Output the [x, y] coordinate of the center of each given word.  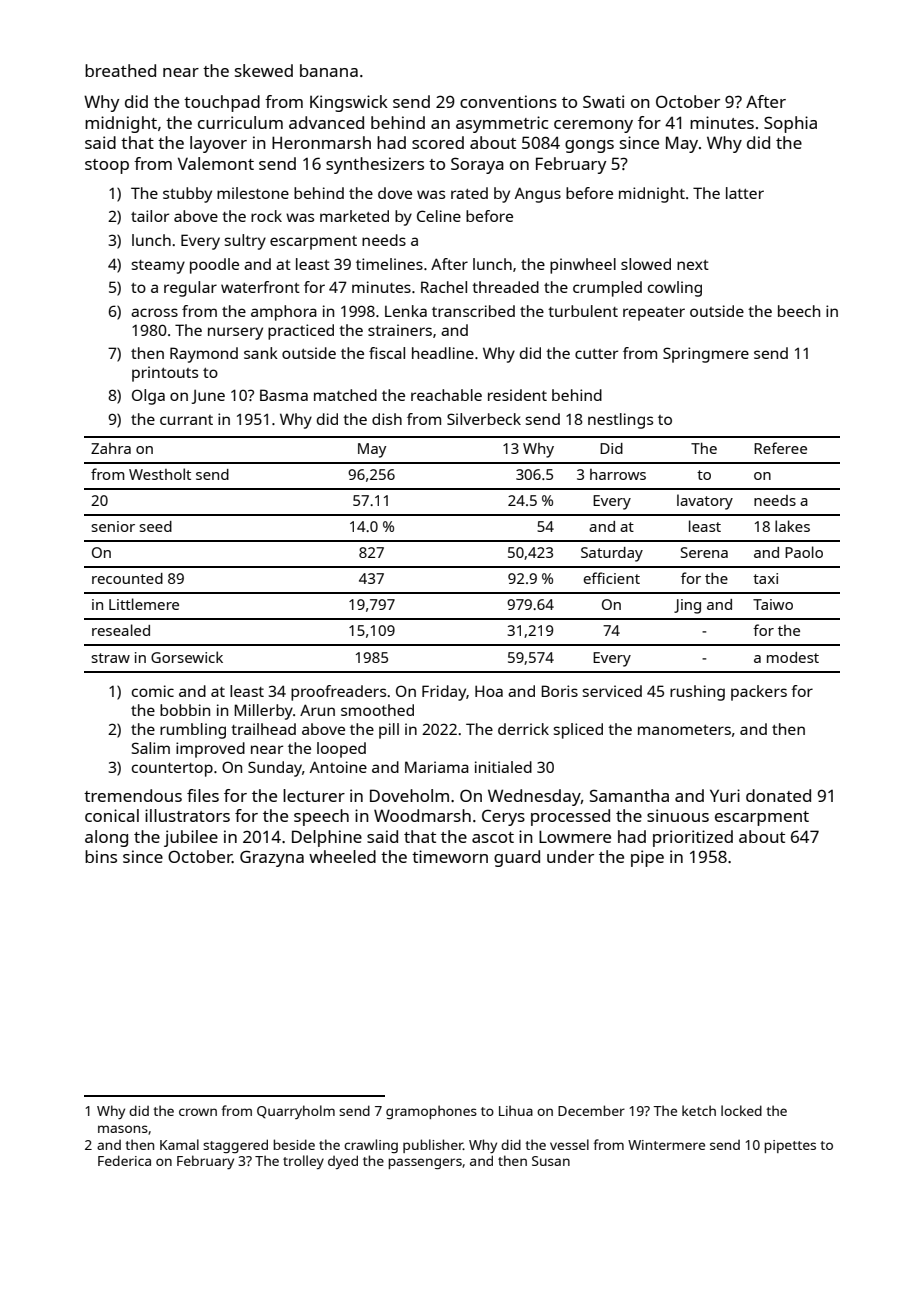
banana [329, 70]
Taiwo [773, 604]
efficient [612, 578]
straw [111, 658]
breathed [120, 70]
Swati [603, 101]
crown [198, 1112]
